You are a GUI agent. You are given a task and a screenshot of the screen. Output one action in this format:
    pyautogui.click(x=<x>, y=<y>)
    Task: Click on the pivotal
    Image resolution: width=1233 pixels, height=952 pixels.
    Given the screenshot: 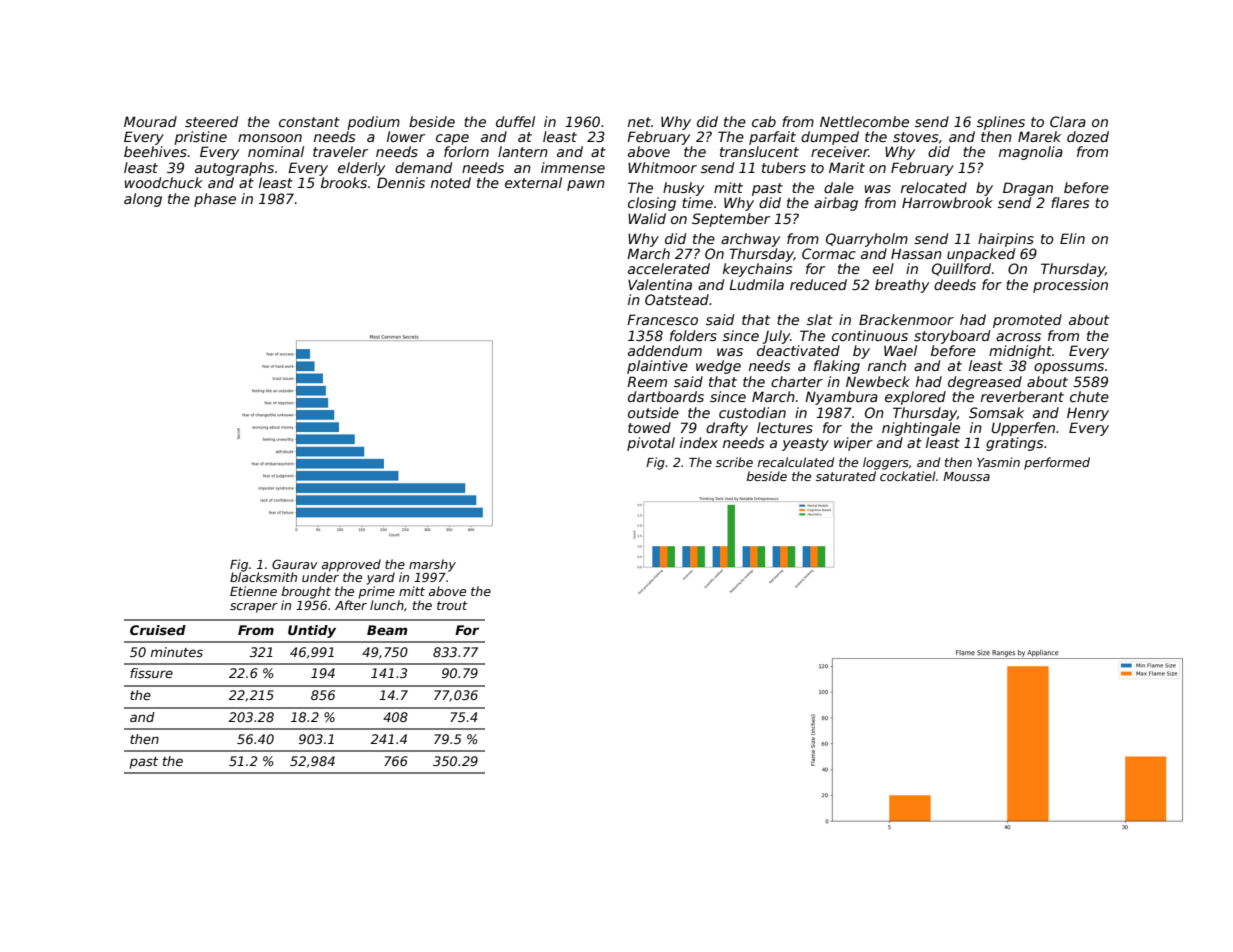 What is the action you would take?
    pyautogui.click(x=651, y=444)
